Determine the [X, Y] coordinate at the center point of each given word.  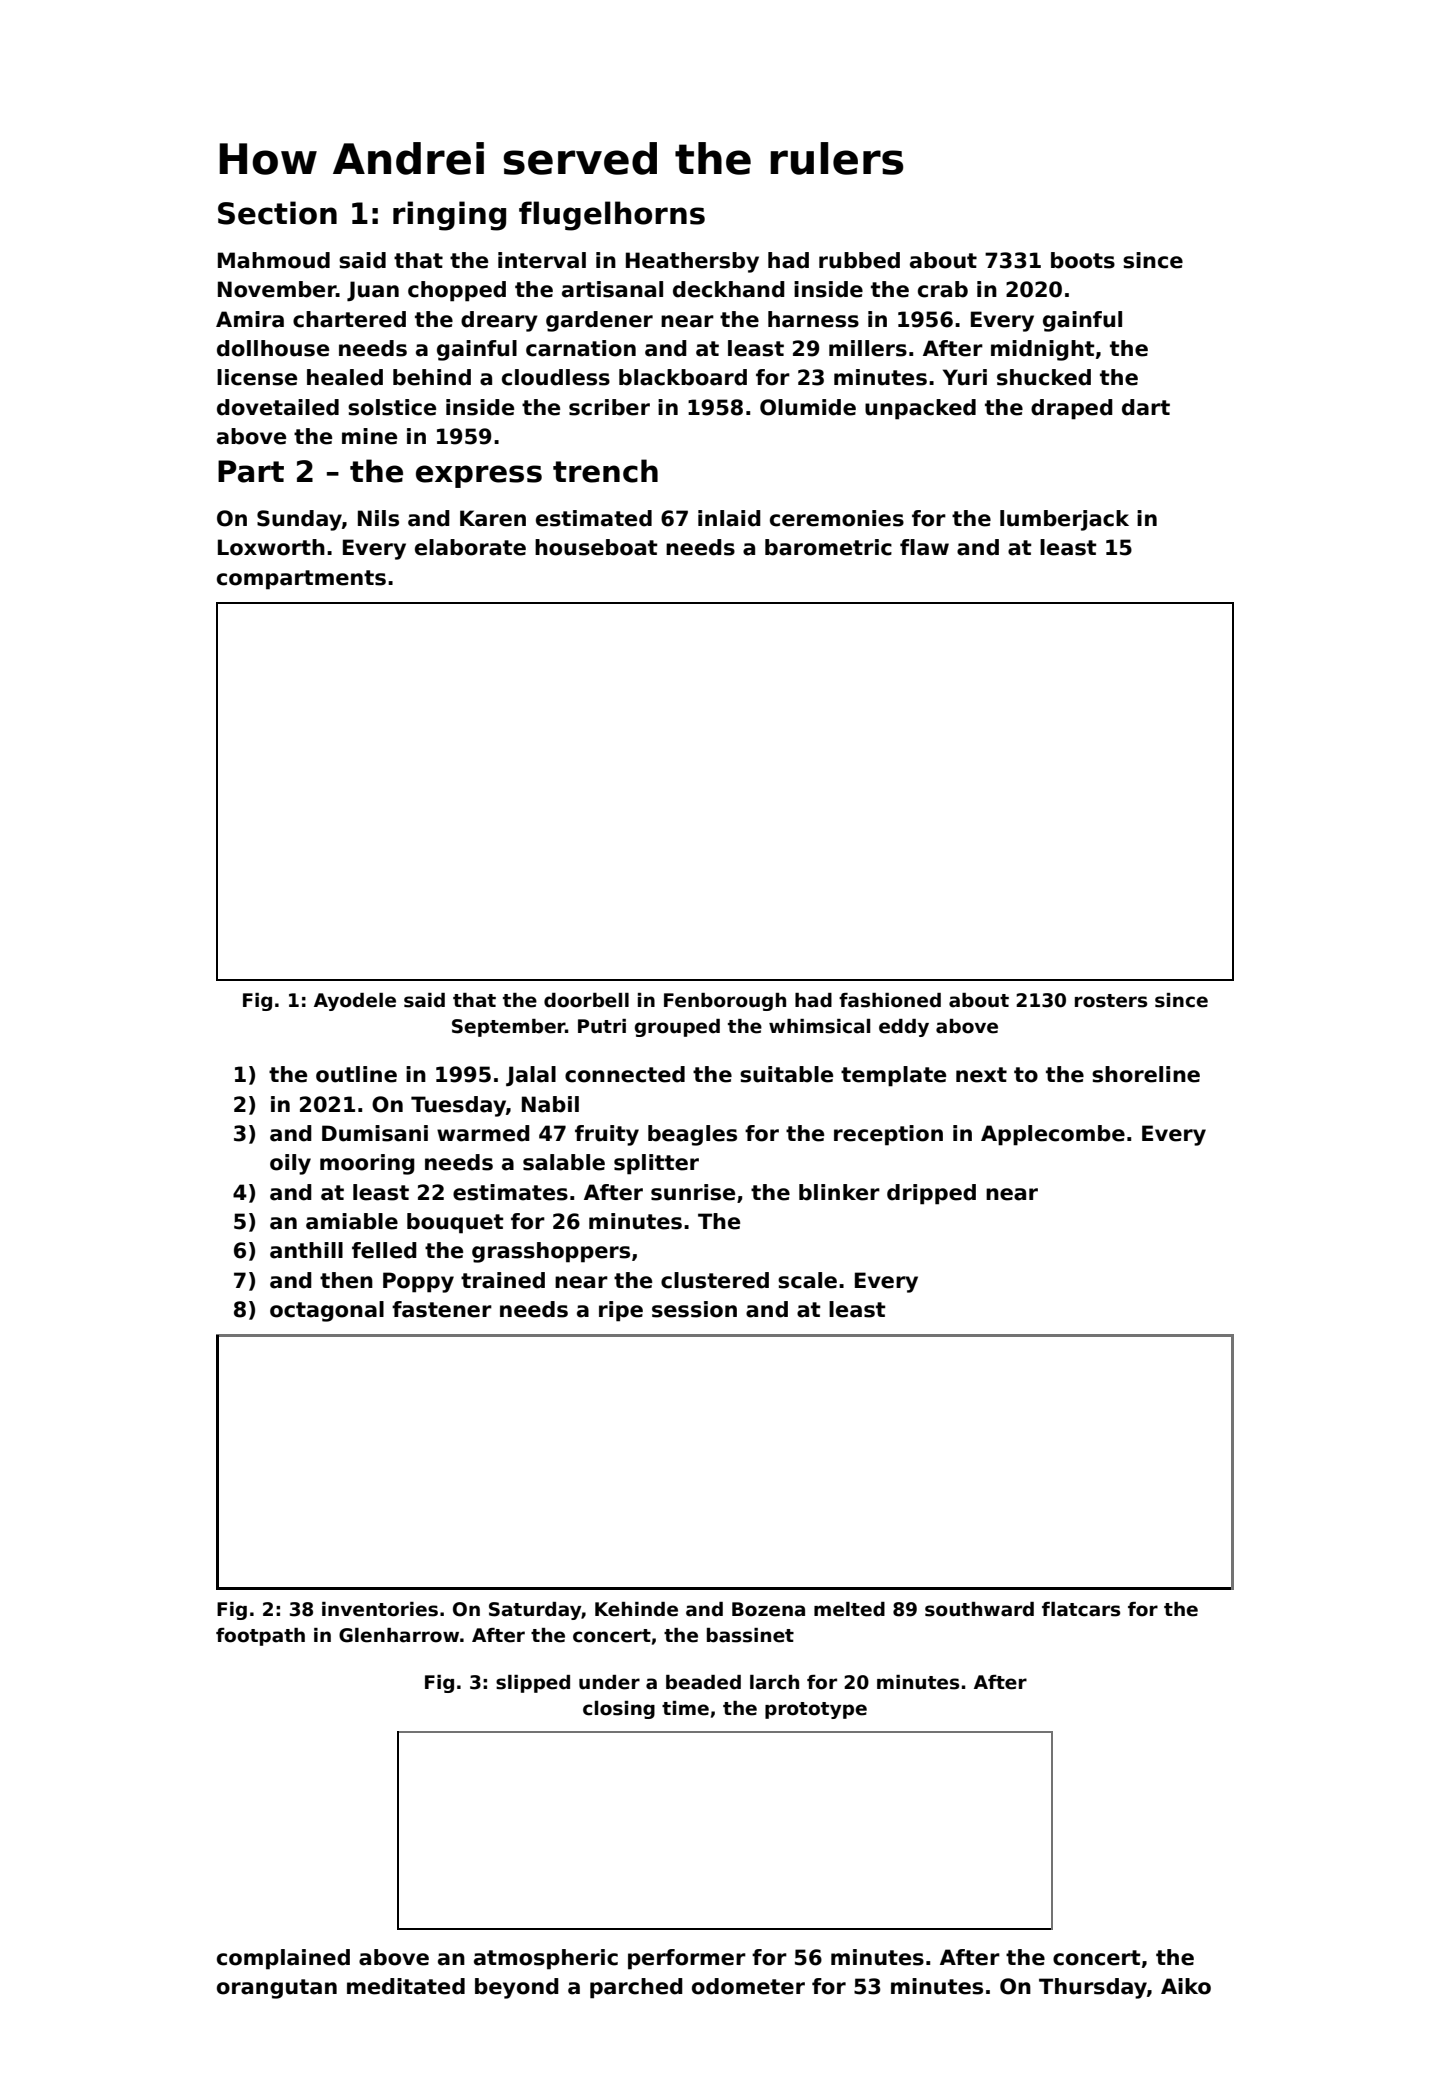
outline [356, 1074]
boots [1083, 260]
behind [432, 377]
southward [979, 1609]
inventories [380, 1609]
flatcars [1081, 1609]
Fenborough [725, 1002]
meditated [406, 1986]
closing [619, 1710]
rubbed [859, 260]
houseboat [596, 547]
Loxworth [271, 547]
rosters [1111, 1001]
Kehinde [636, 1609]
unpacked [920, 409]
